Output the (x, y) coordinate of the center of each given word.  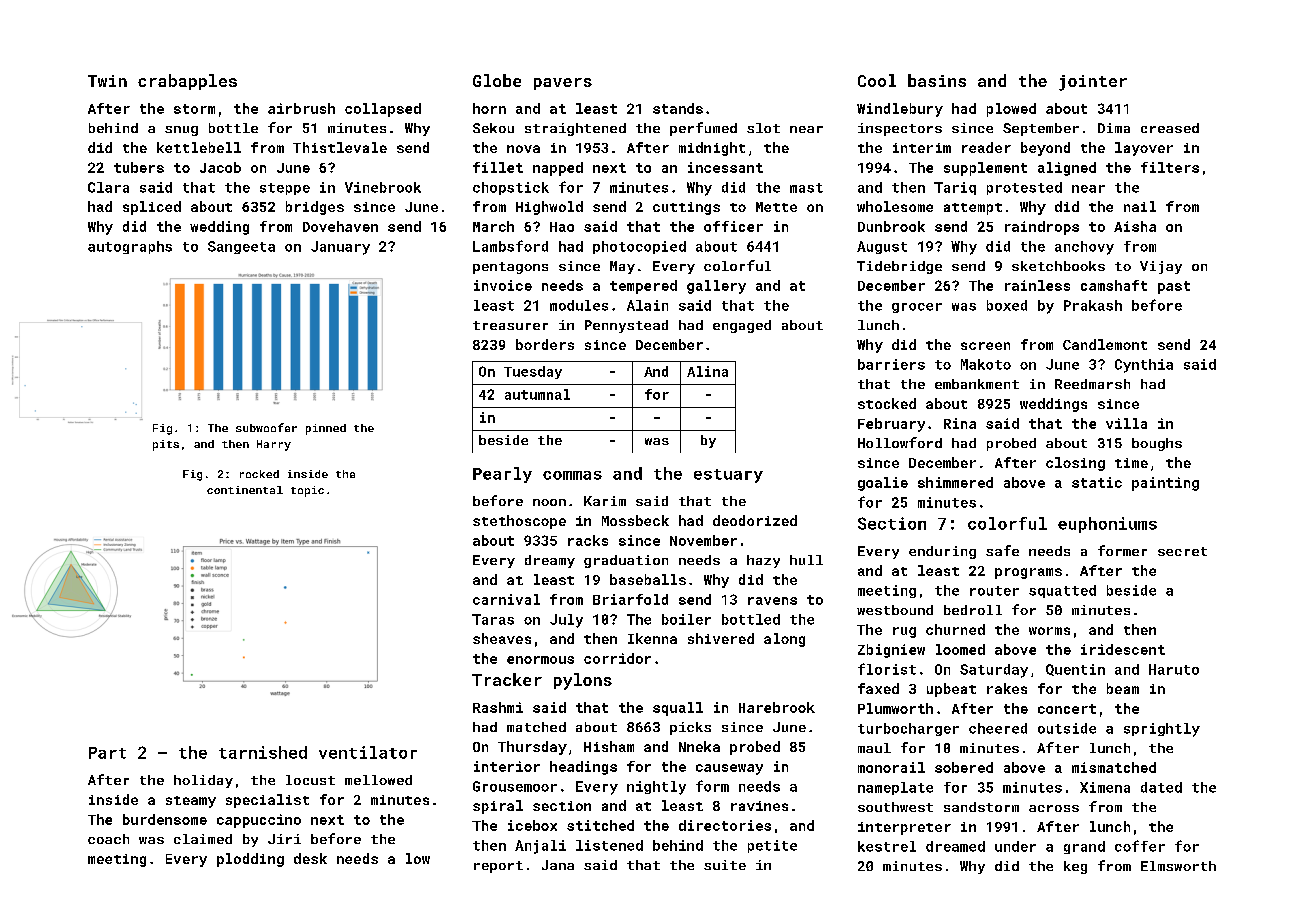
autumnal (537, 394)
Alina (707, 371)
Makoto (986, 364)
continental (245, 490)
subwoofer (266, 427)
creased (1170, 128)
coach (108, 839)
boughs (1157, 444)
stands (678, 108)
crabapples (187, 82)
